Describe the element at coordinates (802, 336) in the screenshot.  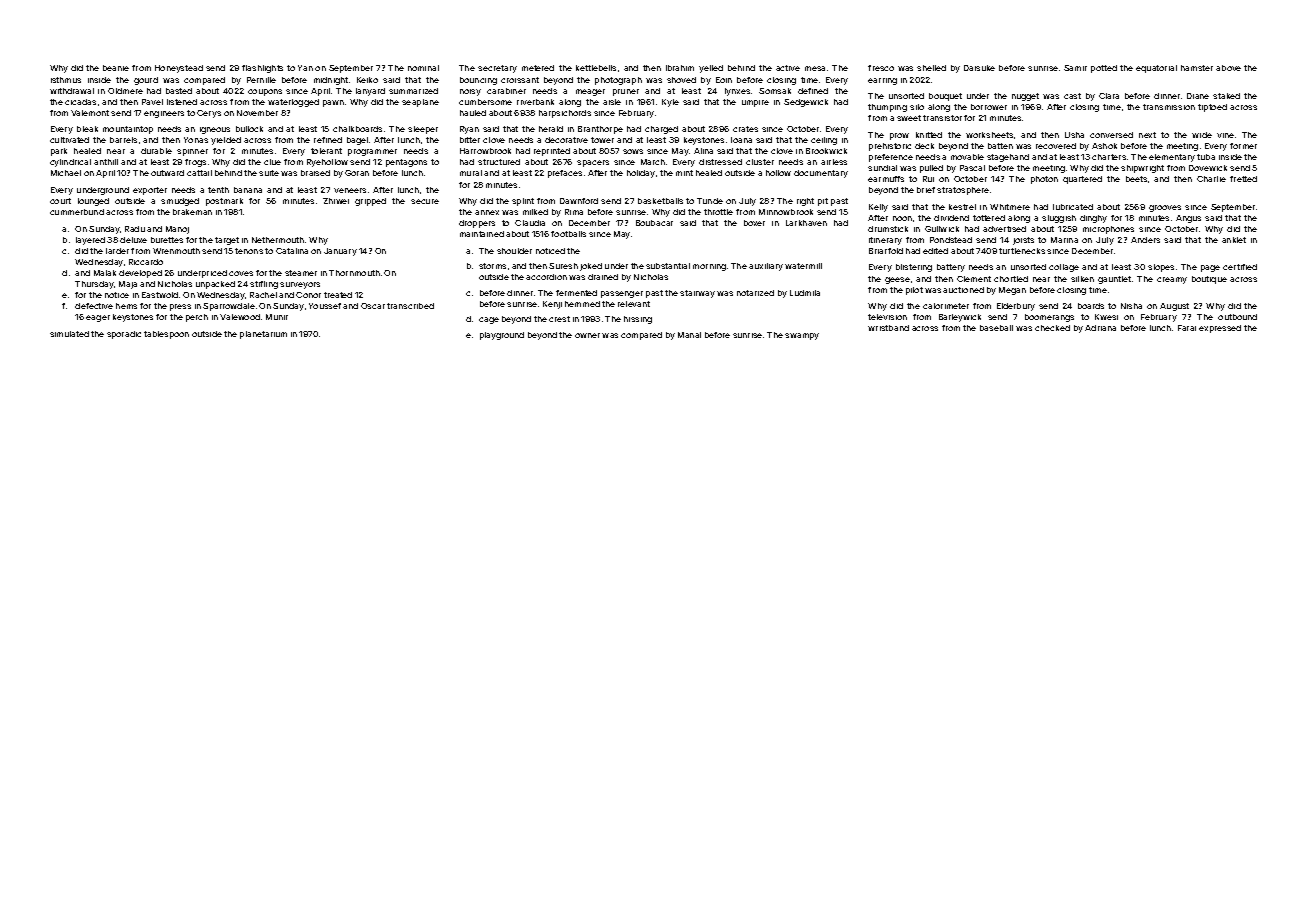
I see `swampy` at that location.
